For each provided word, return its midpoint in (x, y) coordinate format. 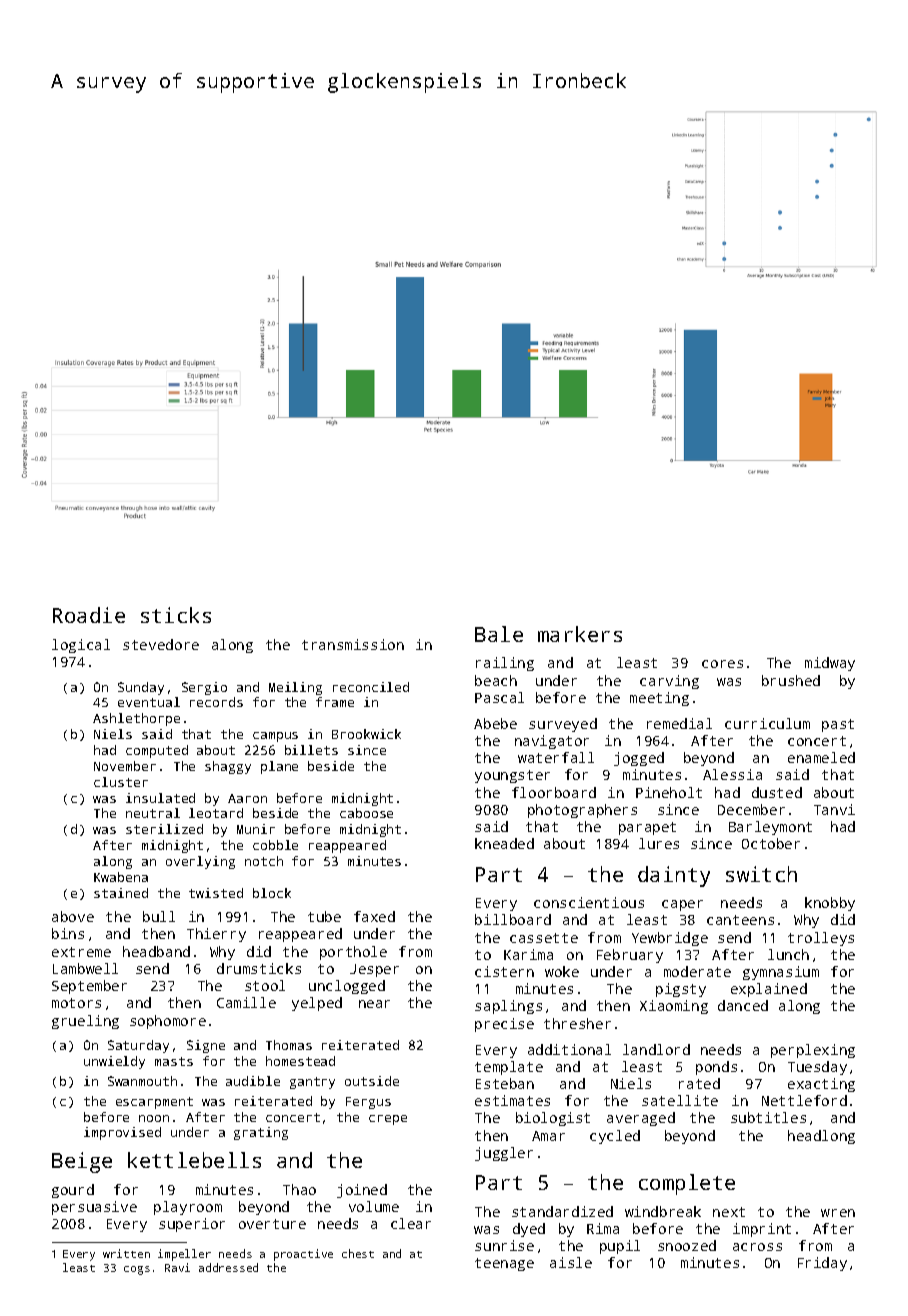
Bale (499, 634)
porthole (353, 953)
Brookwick (366, 734)
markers (580, 634)
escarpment (154, 1103)
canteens (740, 920)
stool (265, 985)
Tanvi (834, 809)
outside (372, 1081)
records (216, 702)
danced (743, 1005)
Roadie (89, 615)
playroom (188, 1208)
